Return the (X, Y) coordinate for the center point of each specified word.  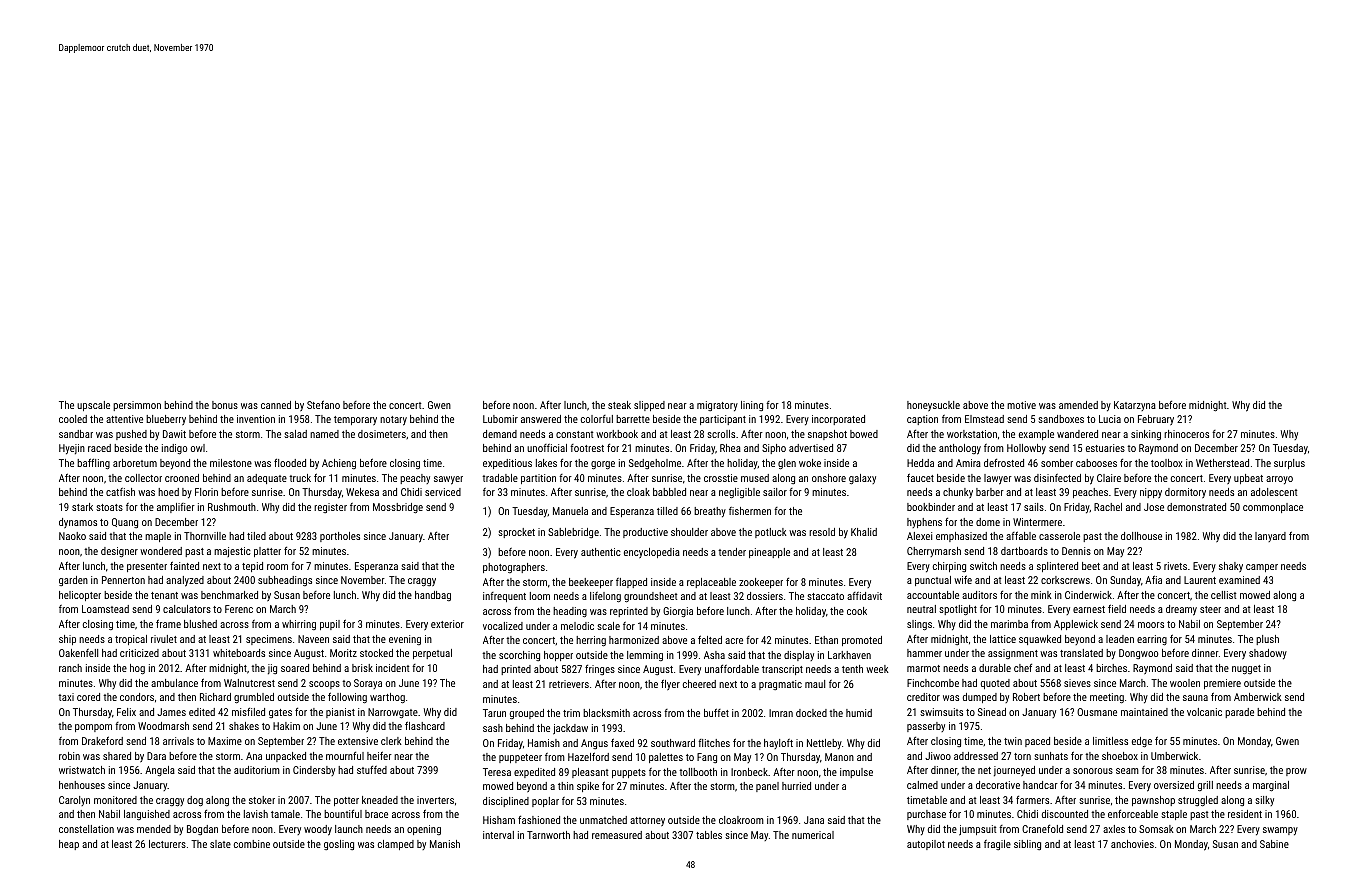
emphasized (961, 537)
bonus (225, 405)
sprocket (516, 533)
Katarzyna (1135, 406)
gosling (339, 845)
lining (752, 406)
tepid (252, 567)
